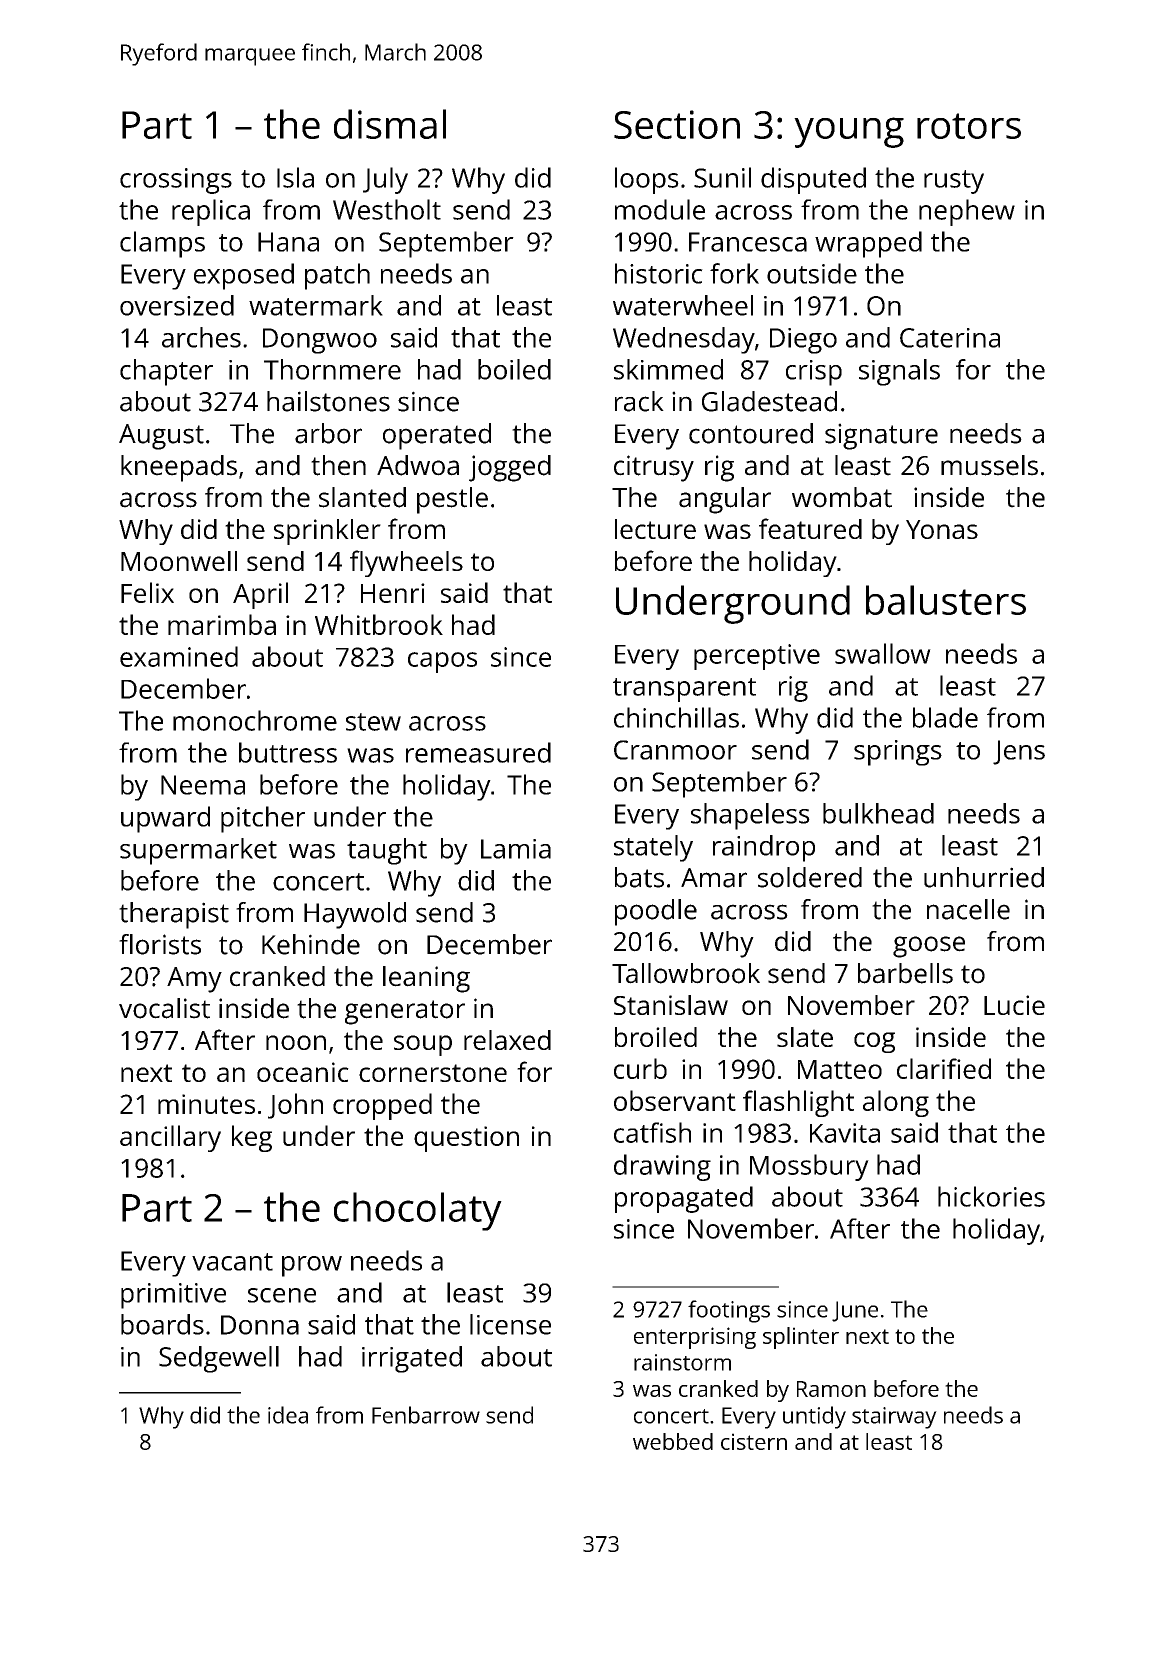  What do you see at coordinates (288, 1415) in the document?
I see `idea` at bounding box center [288, 1415].
